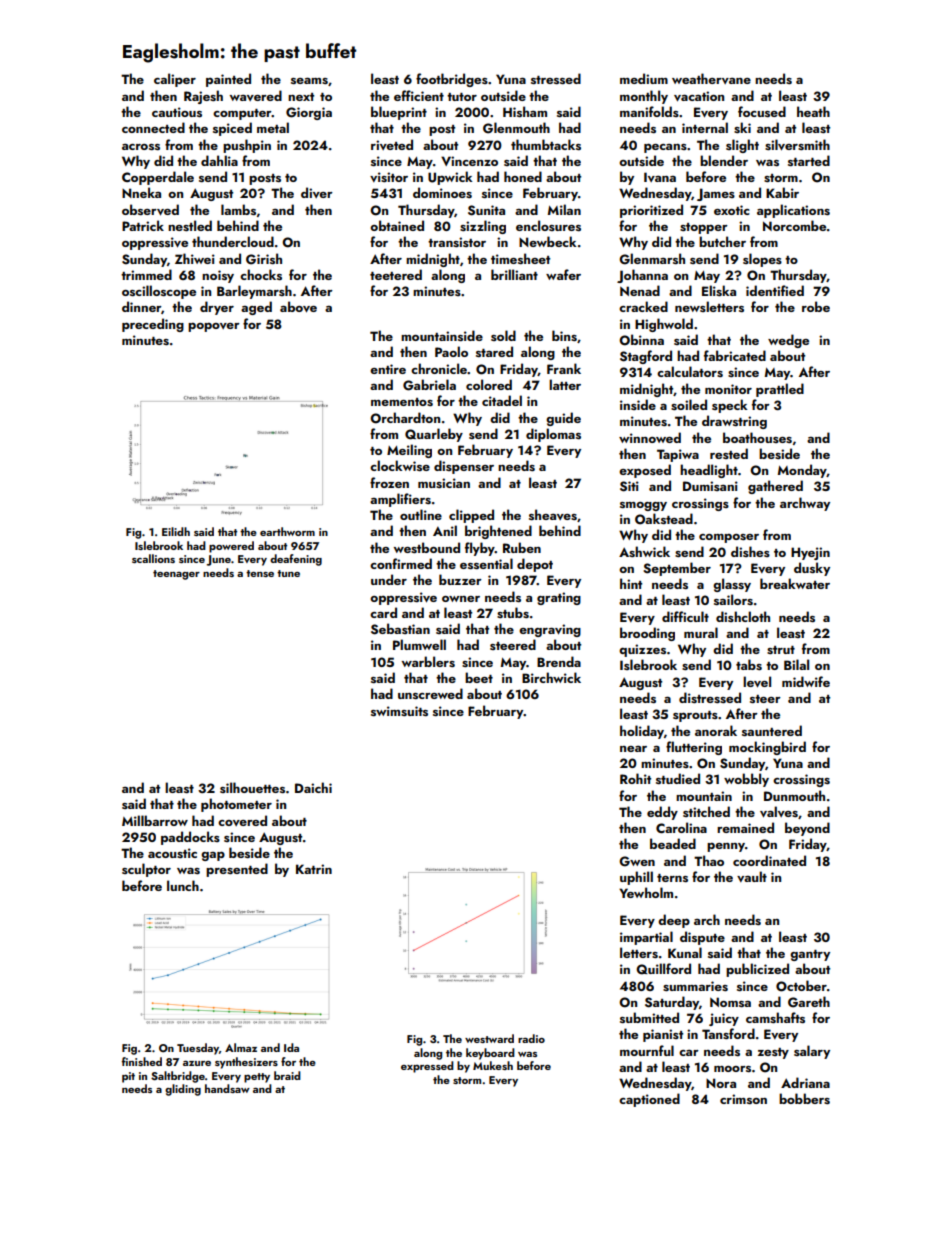 This page has height=1233, width=952. Describe the element at coordinates (227, 1088) in the page. I see `handsaw` at that location.
